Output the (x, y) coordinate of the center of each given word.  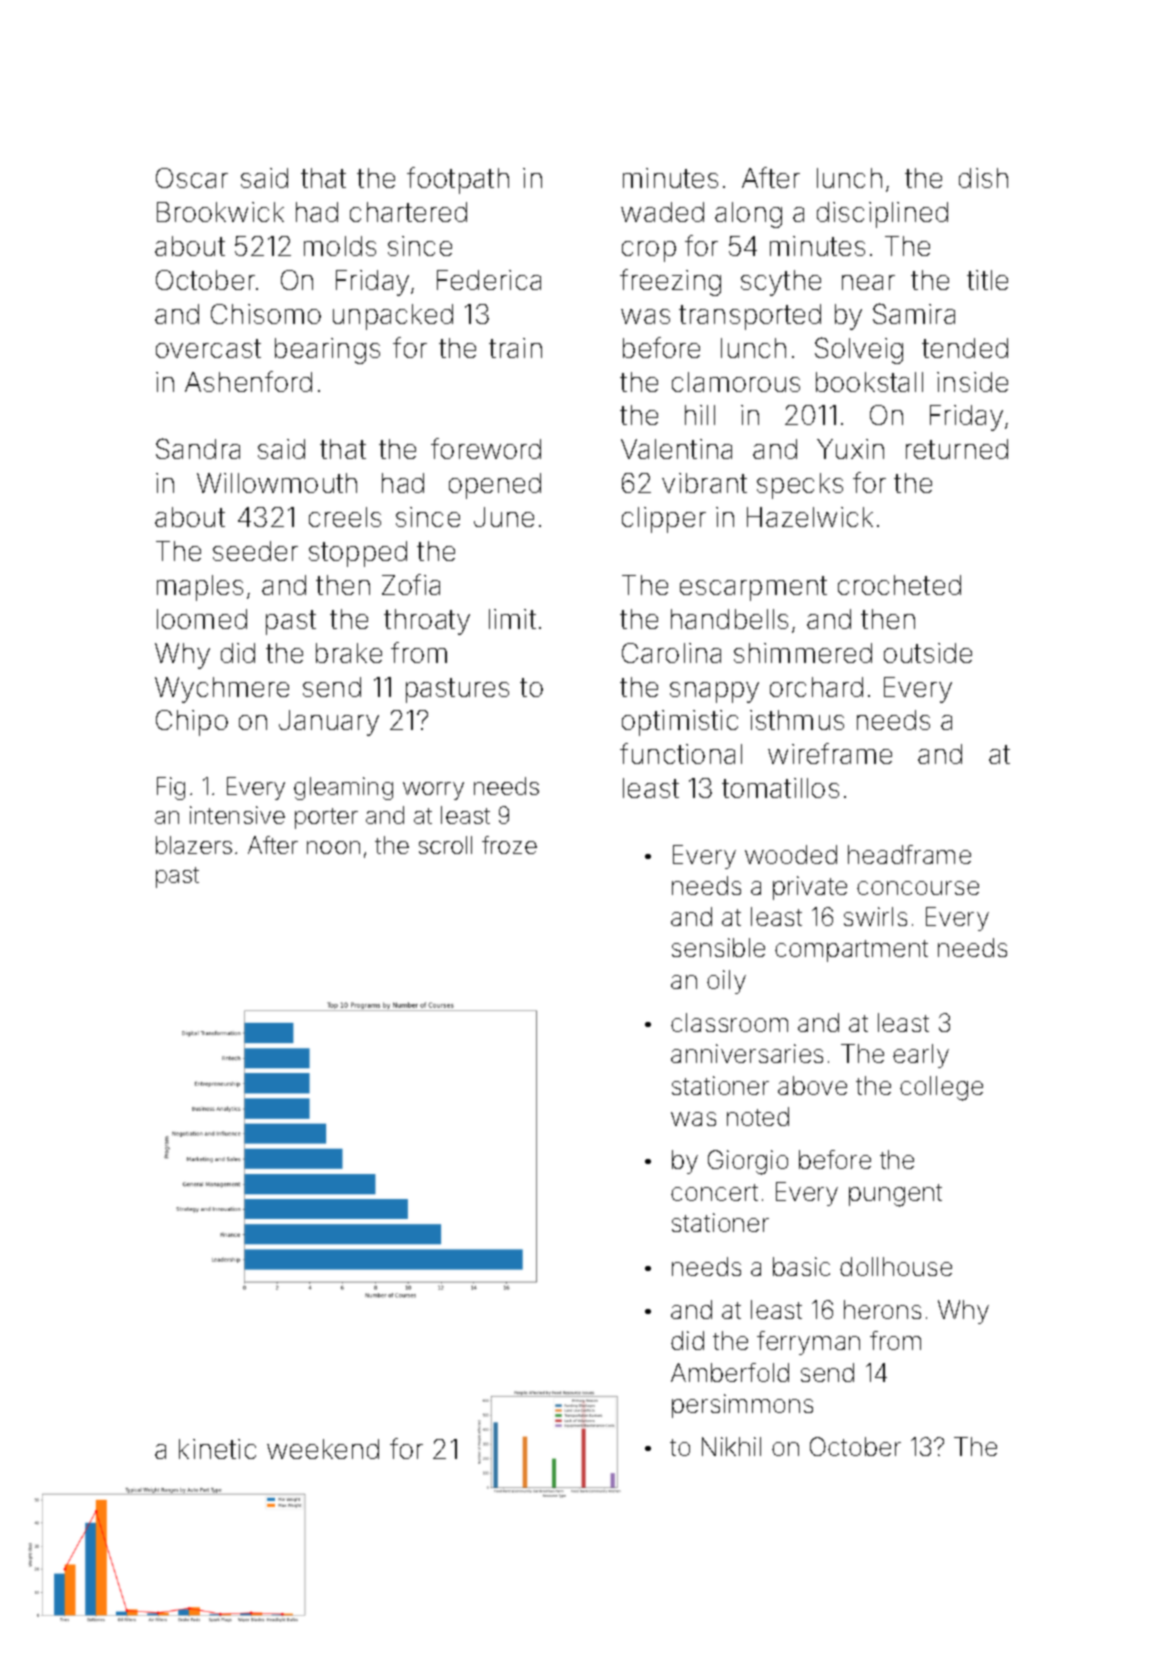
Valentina (676, 449)
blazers (194, 845)
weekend (323, 1449)
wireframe (830, 753)
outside (928, 653)
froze (509, 845)
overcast (208, 348)
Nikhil (731, 1446)
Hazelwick (810, 517)
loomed (202, 619)
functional (681, 753)
